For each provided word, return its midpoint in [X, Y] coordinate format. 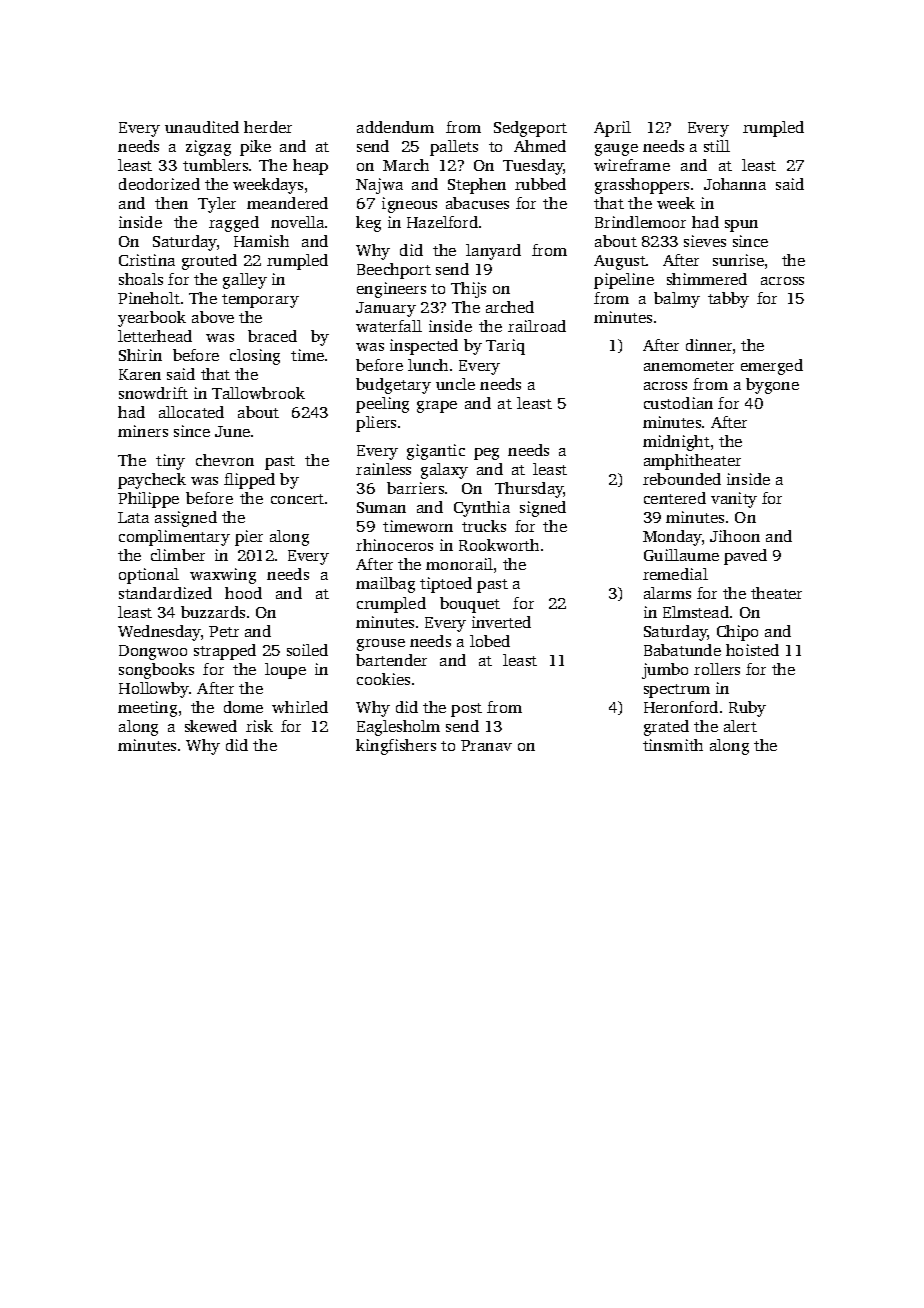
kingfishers [396, 747]
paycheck [152, 481]
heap [310, 167]
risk [259, 726]
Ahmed [540, 146]
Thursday [529, 490]
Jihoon [735, 536]
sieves [705, 241]
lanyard [493, 252]
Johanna [735, 184]
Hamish [261, 241]
